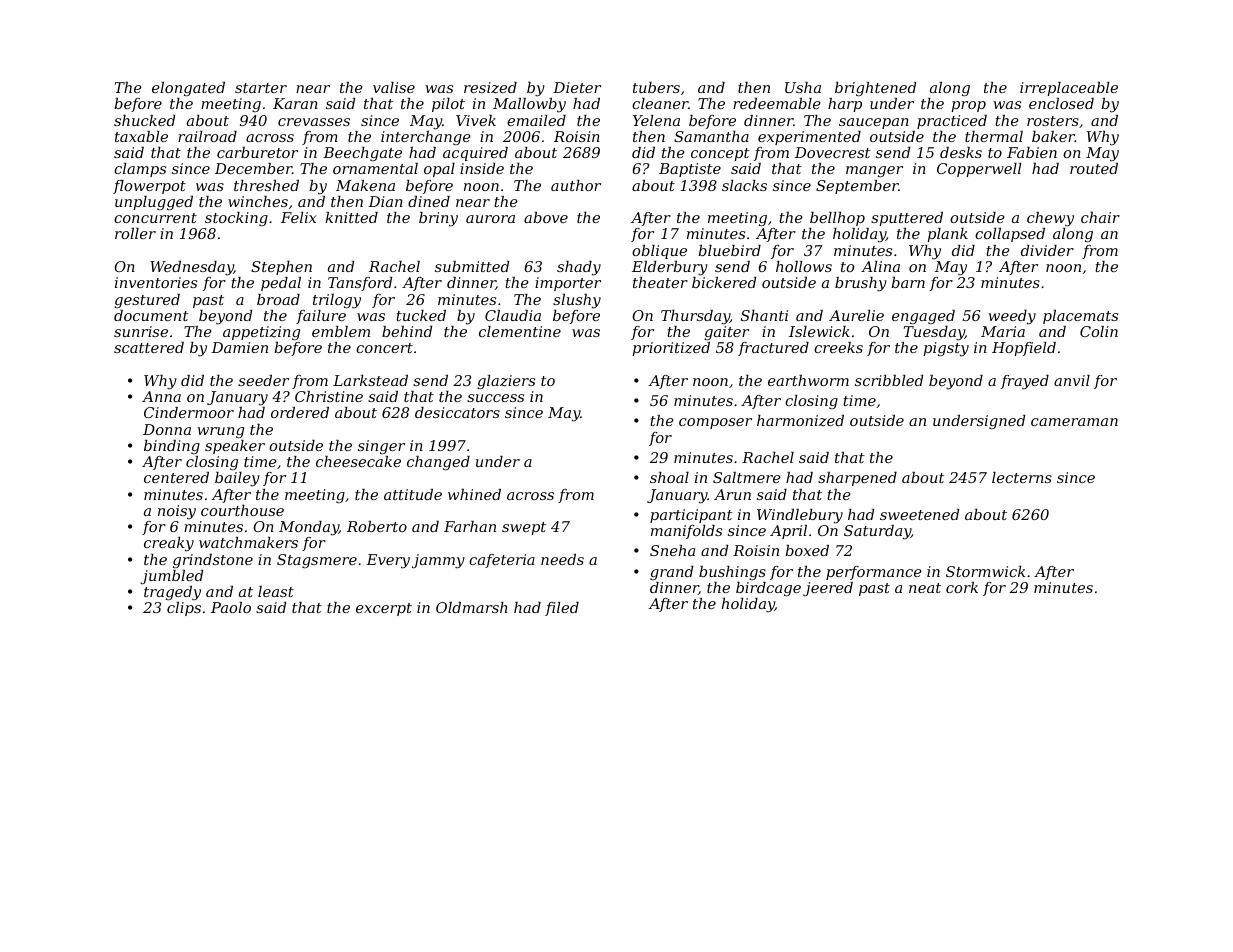 The width and height of the document is (1233, 952). Describe the element at coordinates (1022, 477) in the document. I see `lecterns` at that location.
